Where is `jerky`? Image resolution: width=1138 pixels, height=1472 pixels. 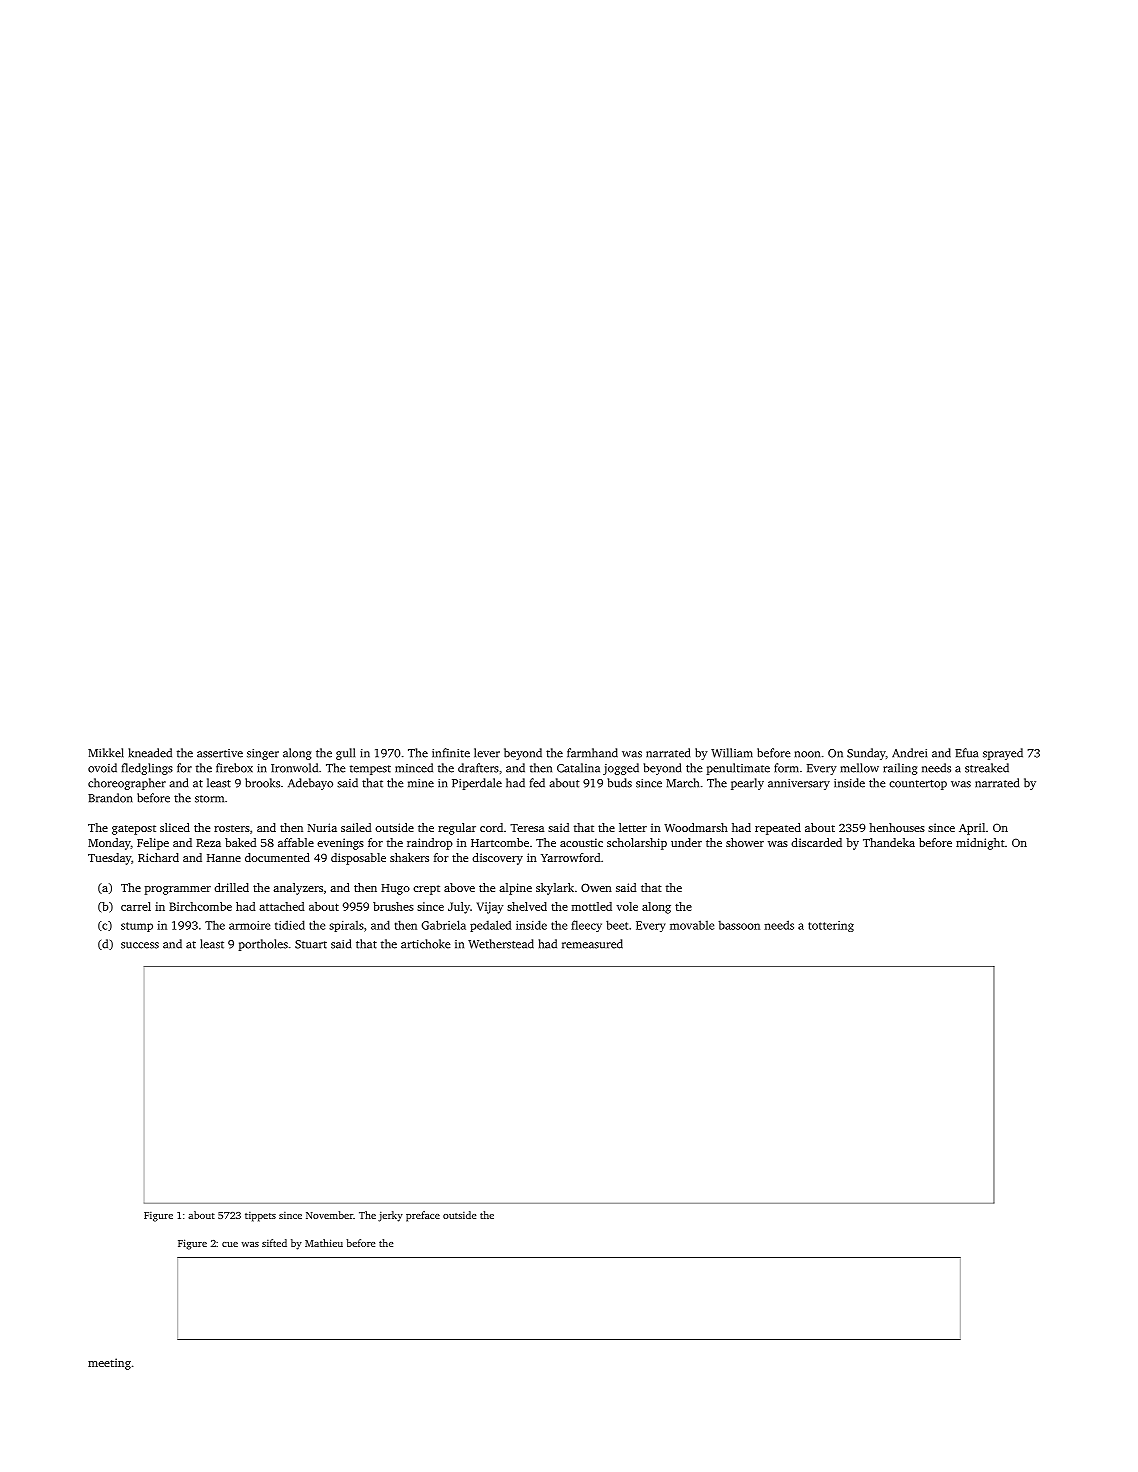 jerky is located at coordinates (390, 1216).
